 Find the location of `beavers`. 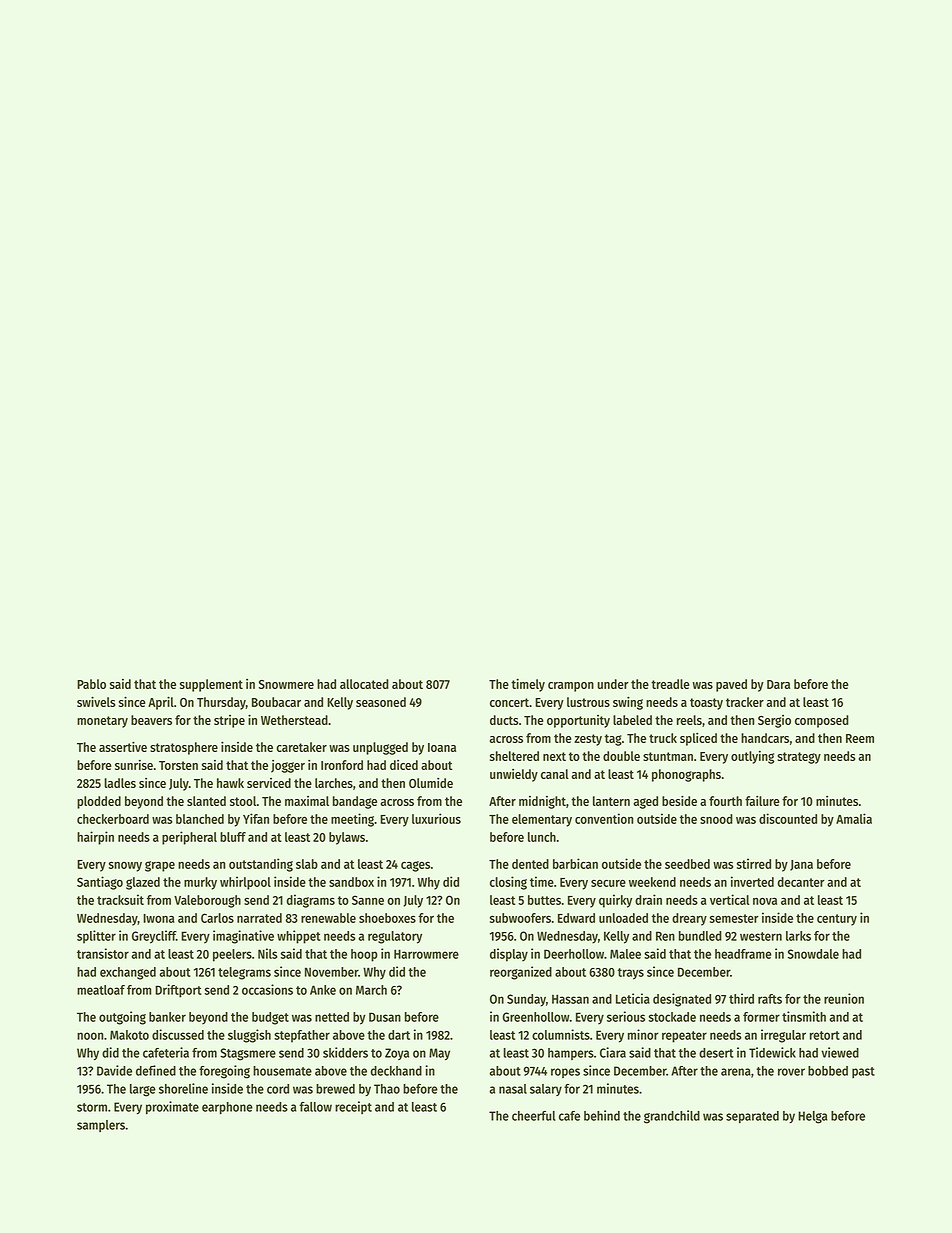

beavers is located at coordinates (151, 720).
